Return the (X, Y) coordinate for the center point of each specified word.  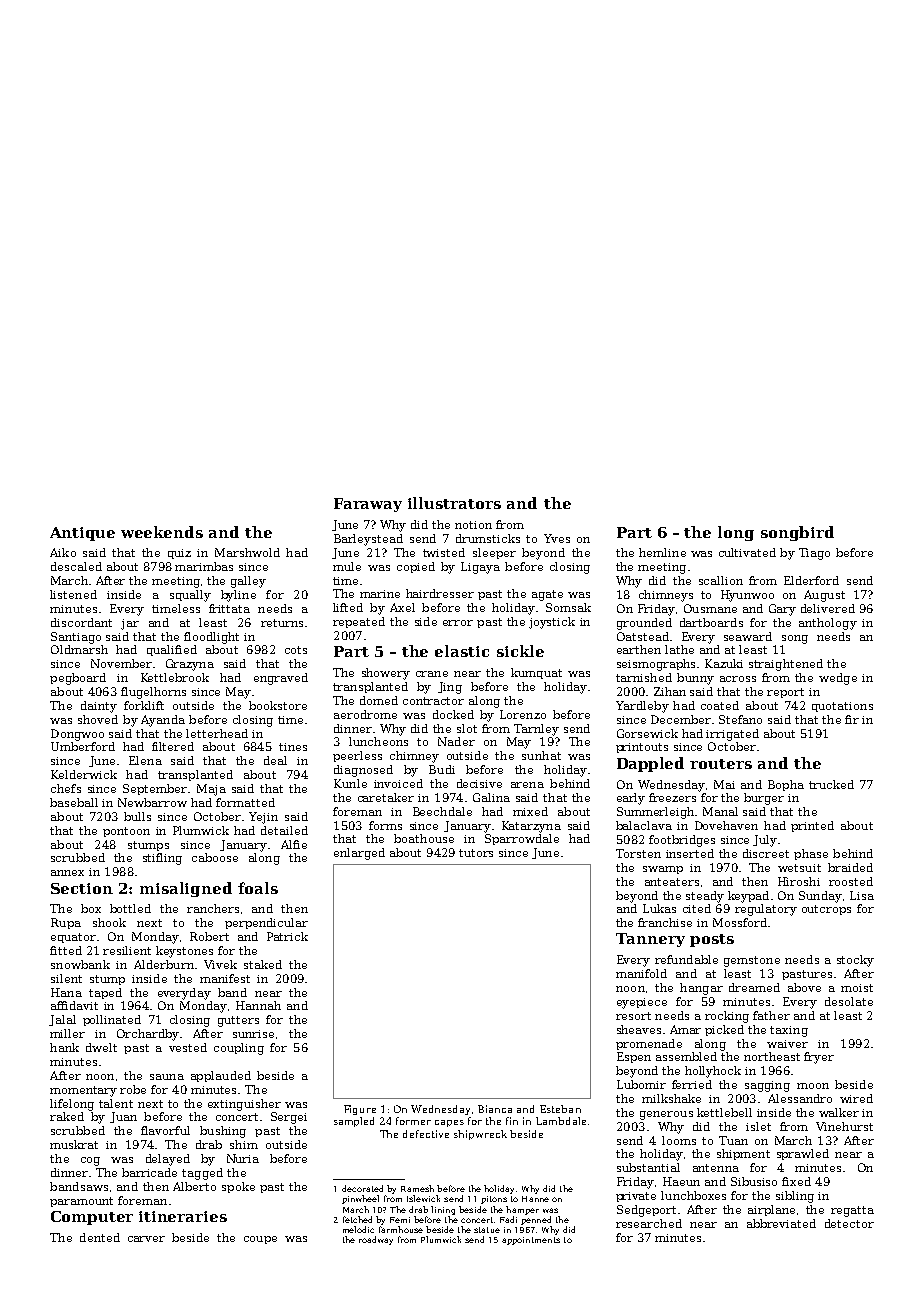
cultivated (747, 552)
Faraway (368, 505)
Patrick (287, 936)
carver (146, 1239)
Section (82, 888)
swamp (663, 870)
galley (248, 582)
